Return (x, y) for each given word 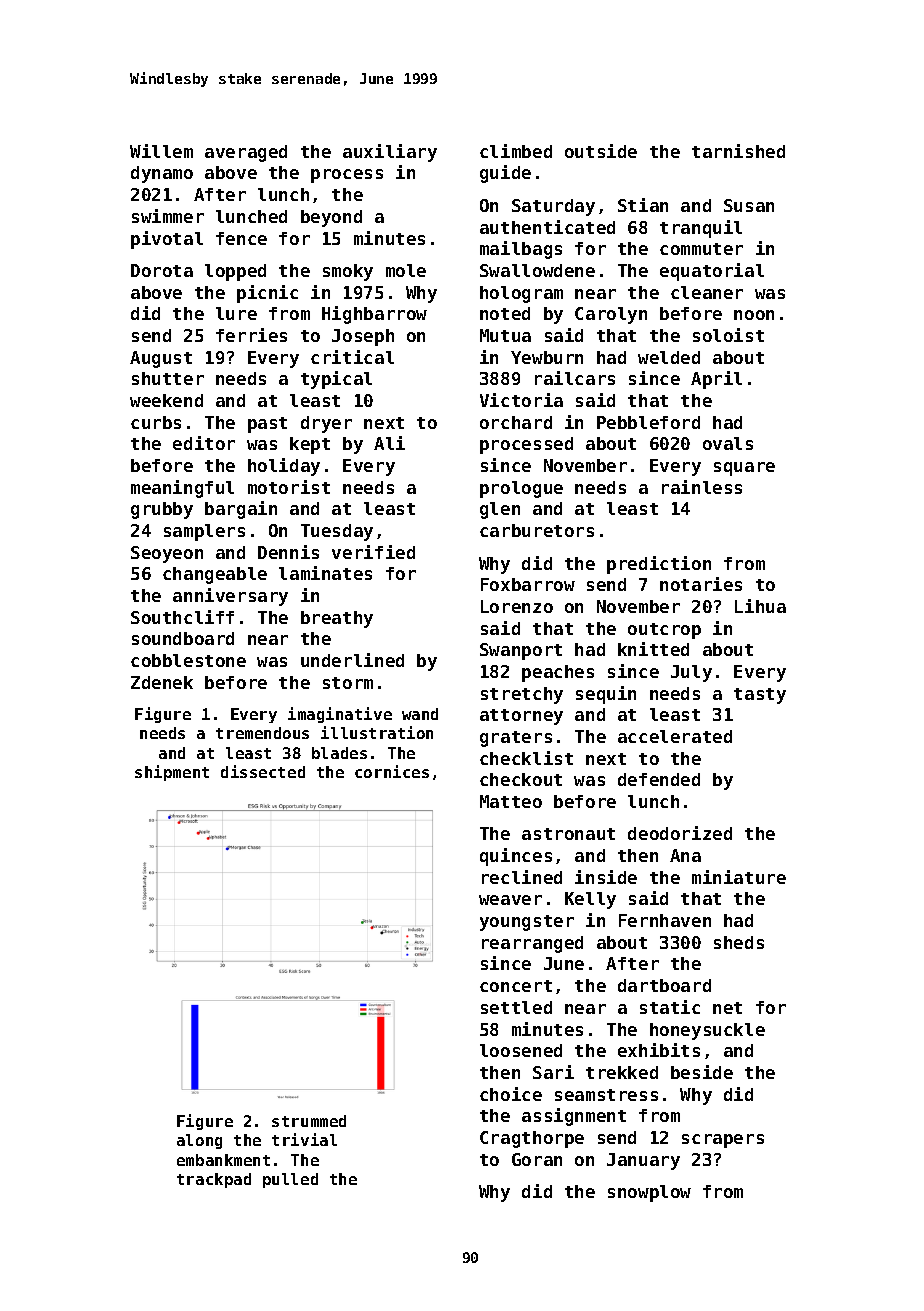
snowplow (649, 1193)
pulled (290, 1180)
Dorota (162, 270)
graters (516, 739)
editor (204, 443)
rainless (702, 487)
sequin (606, 695)
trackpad (214, 1180)
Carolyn (611, 315)
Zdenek (162, 682)
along (199, 1141)
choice (511, 1094)
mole (406, 270)
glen (500, 510)
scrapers (723, 1141)
